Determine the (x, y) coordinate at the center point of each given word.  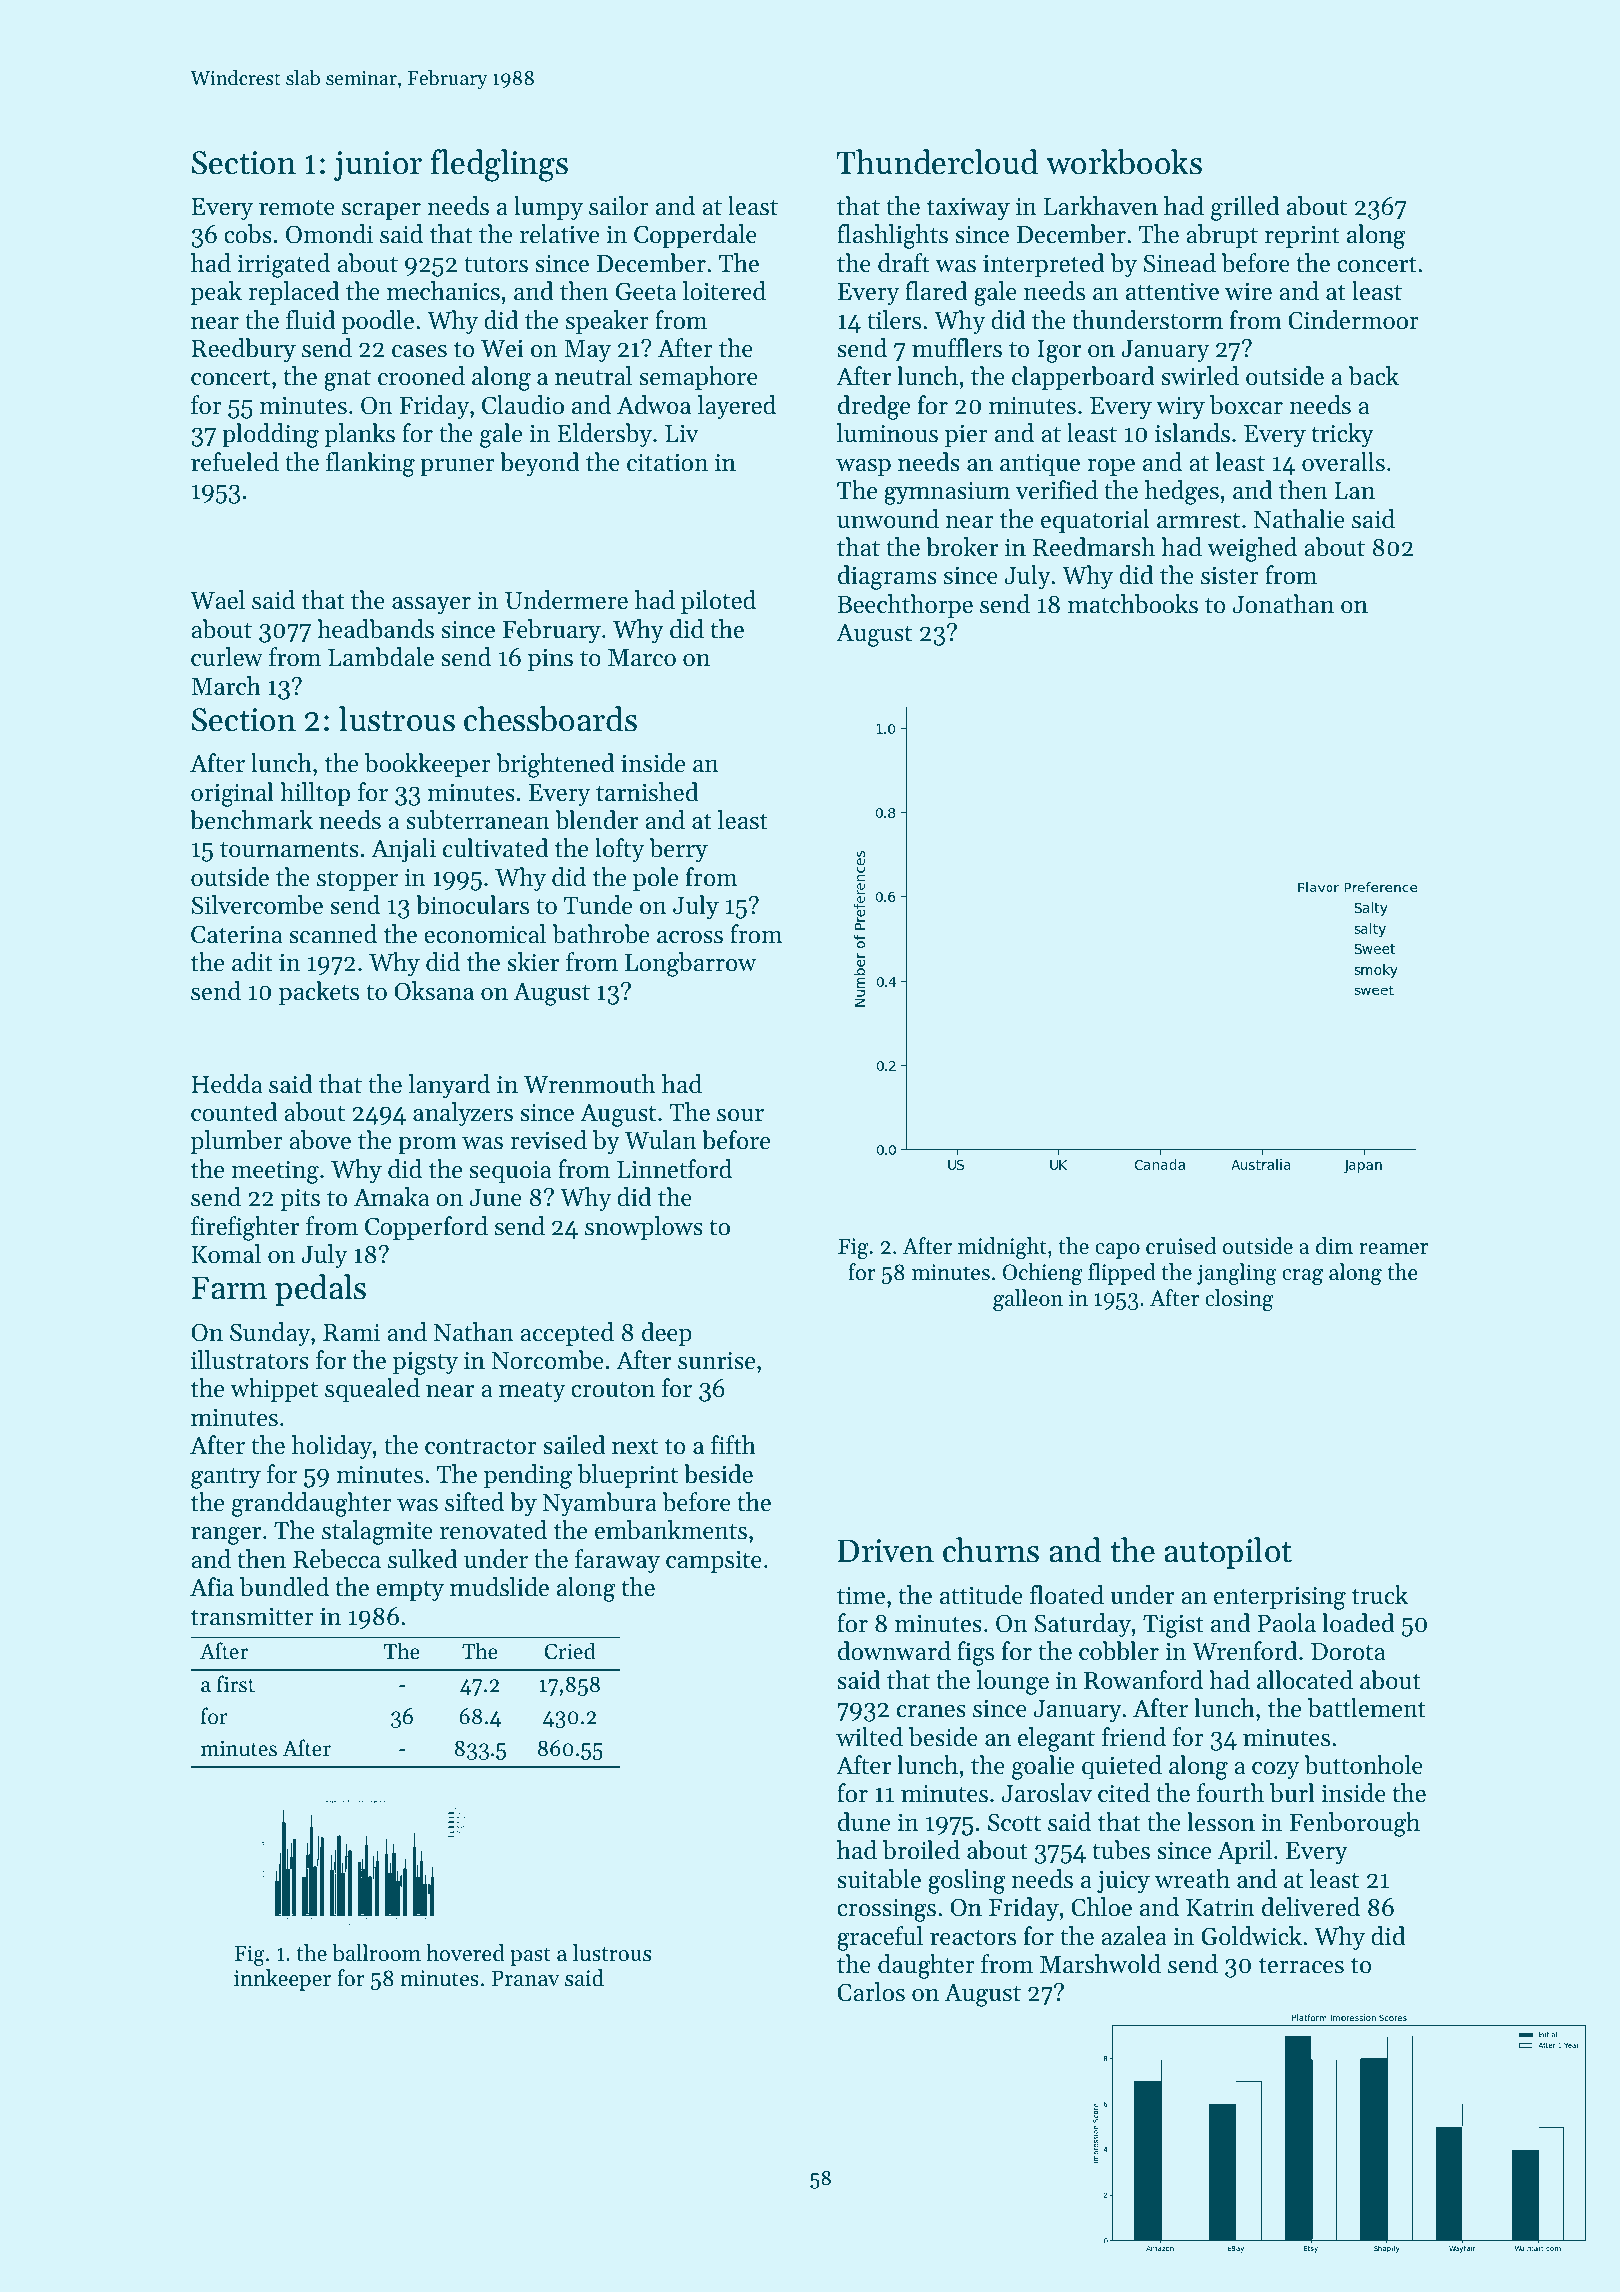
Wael (217, 600)
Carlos (871, 1992)
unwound (888, 519)
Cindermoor (1353, 320)
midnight (1002, 1248)
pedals (320, 1290)
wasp (863, 467)
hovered (465, 1953)
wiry (1180, 408)
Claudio (523, 405)
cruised (1181, 1246)
